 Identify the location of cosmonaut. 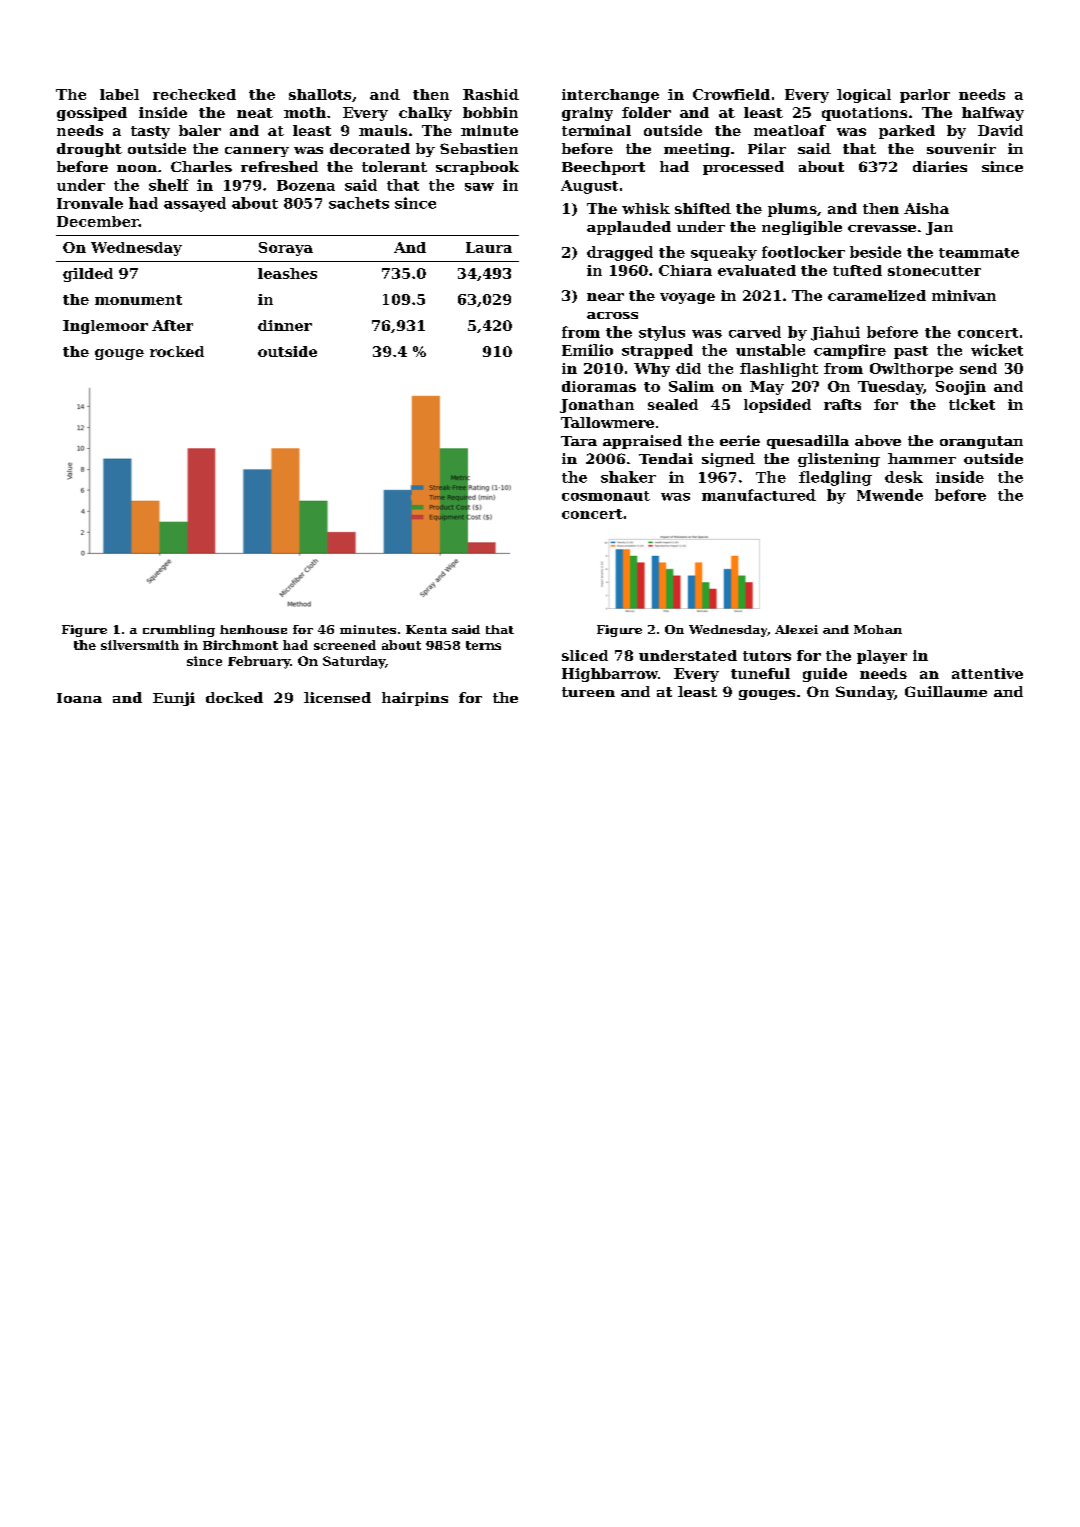
(606, 496).
